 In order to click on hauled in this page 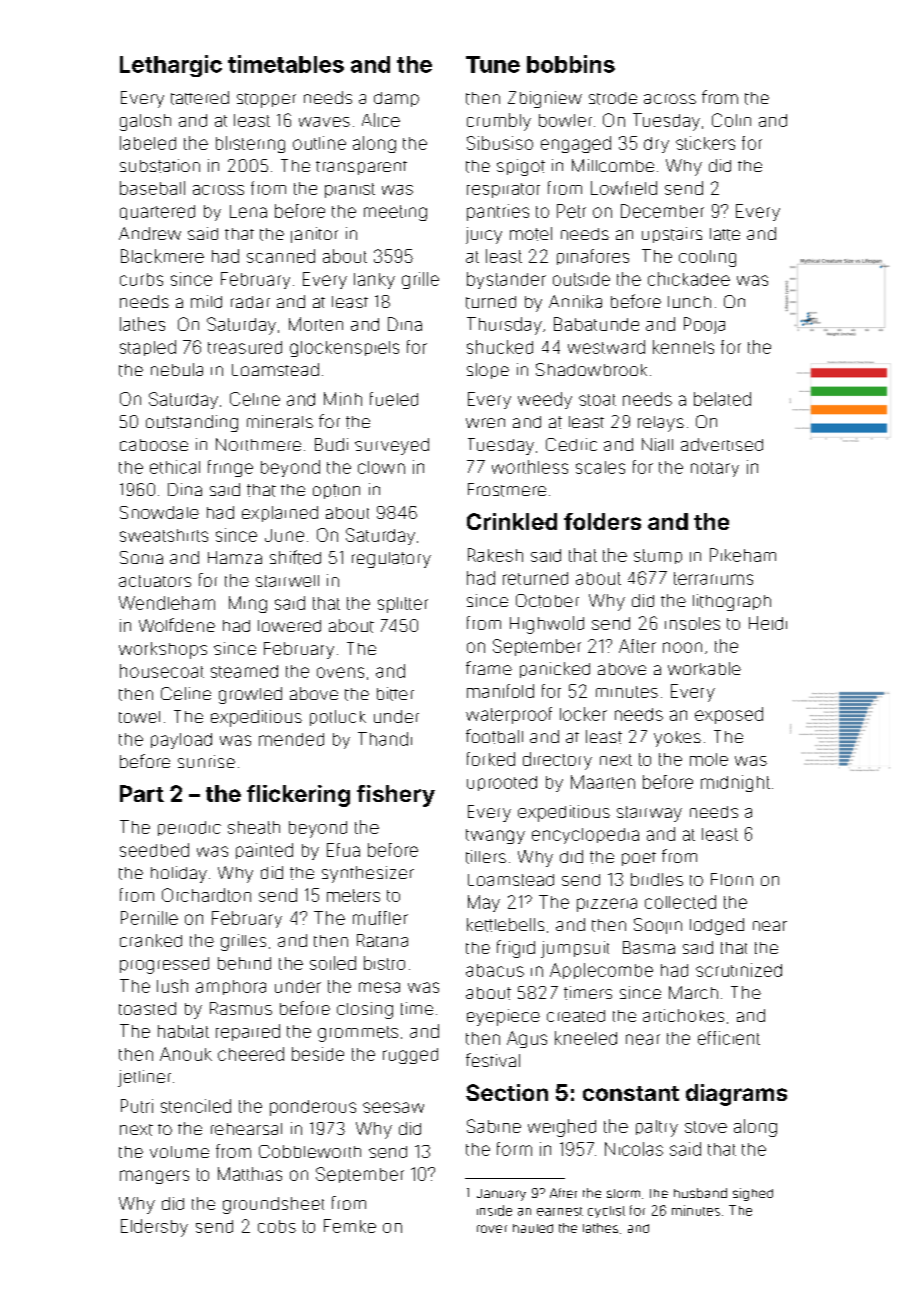, I will do `click(533, 1228)`.
